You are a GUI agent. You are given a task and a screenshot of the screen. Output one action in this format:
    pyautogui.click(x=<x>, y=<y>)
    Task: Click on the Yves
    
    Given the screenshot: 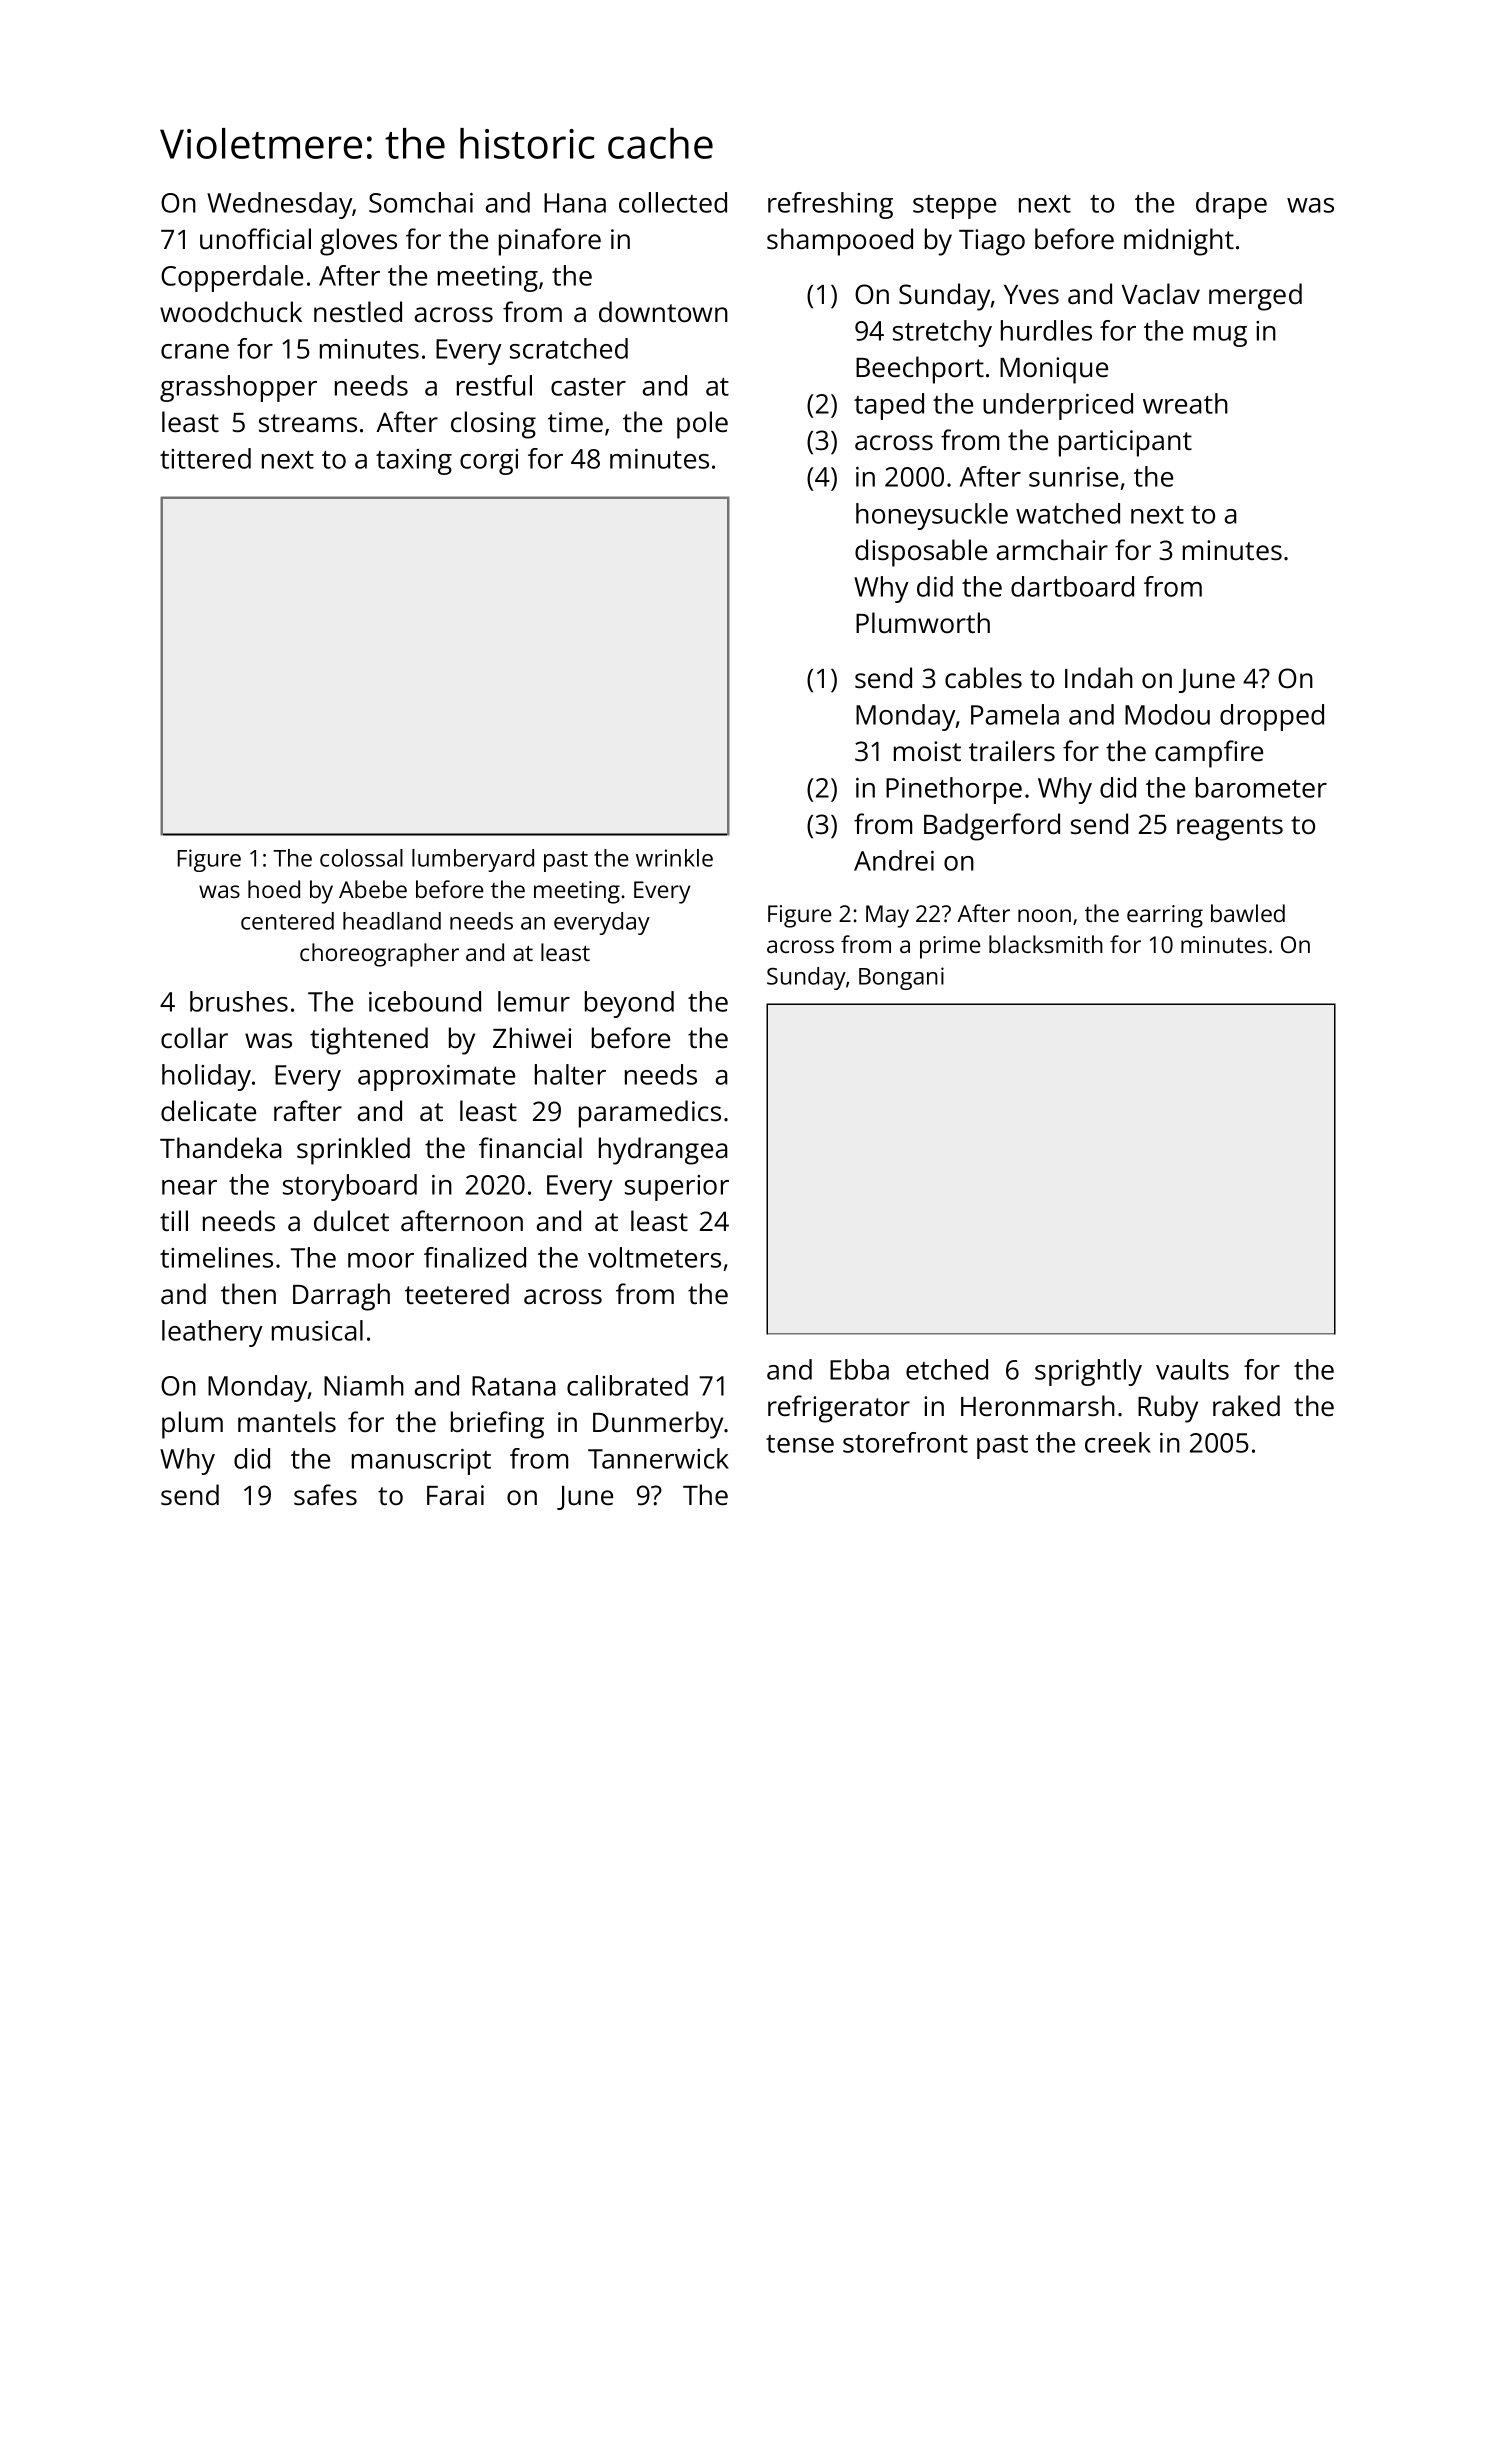 What is the action you would take?
    pyautogui.click(x=1031, y=295)
